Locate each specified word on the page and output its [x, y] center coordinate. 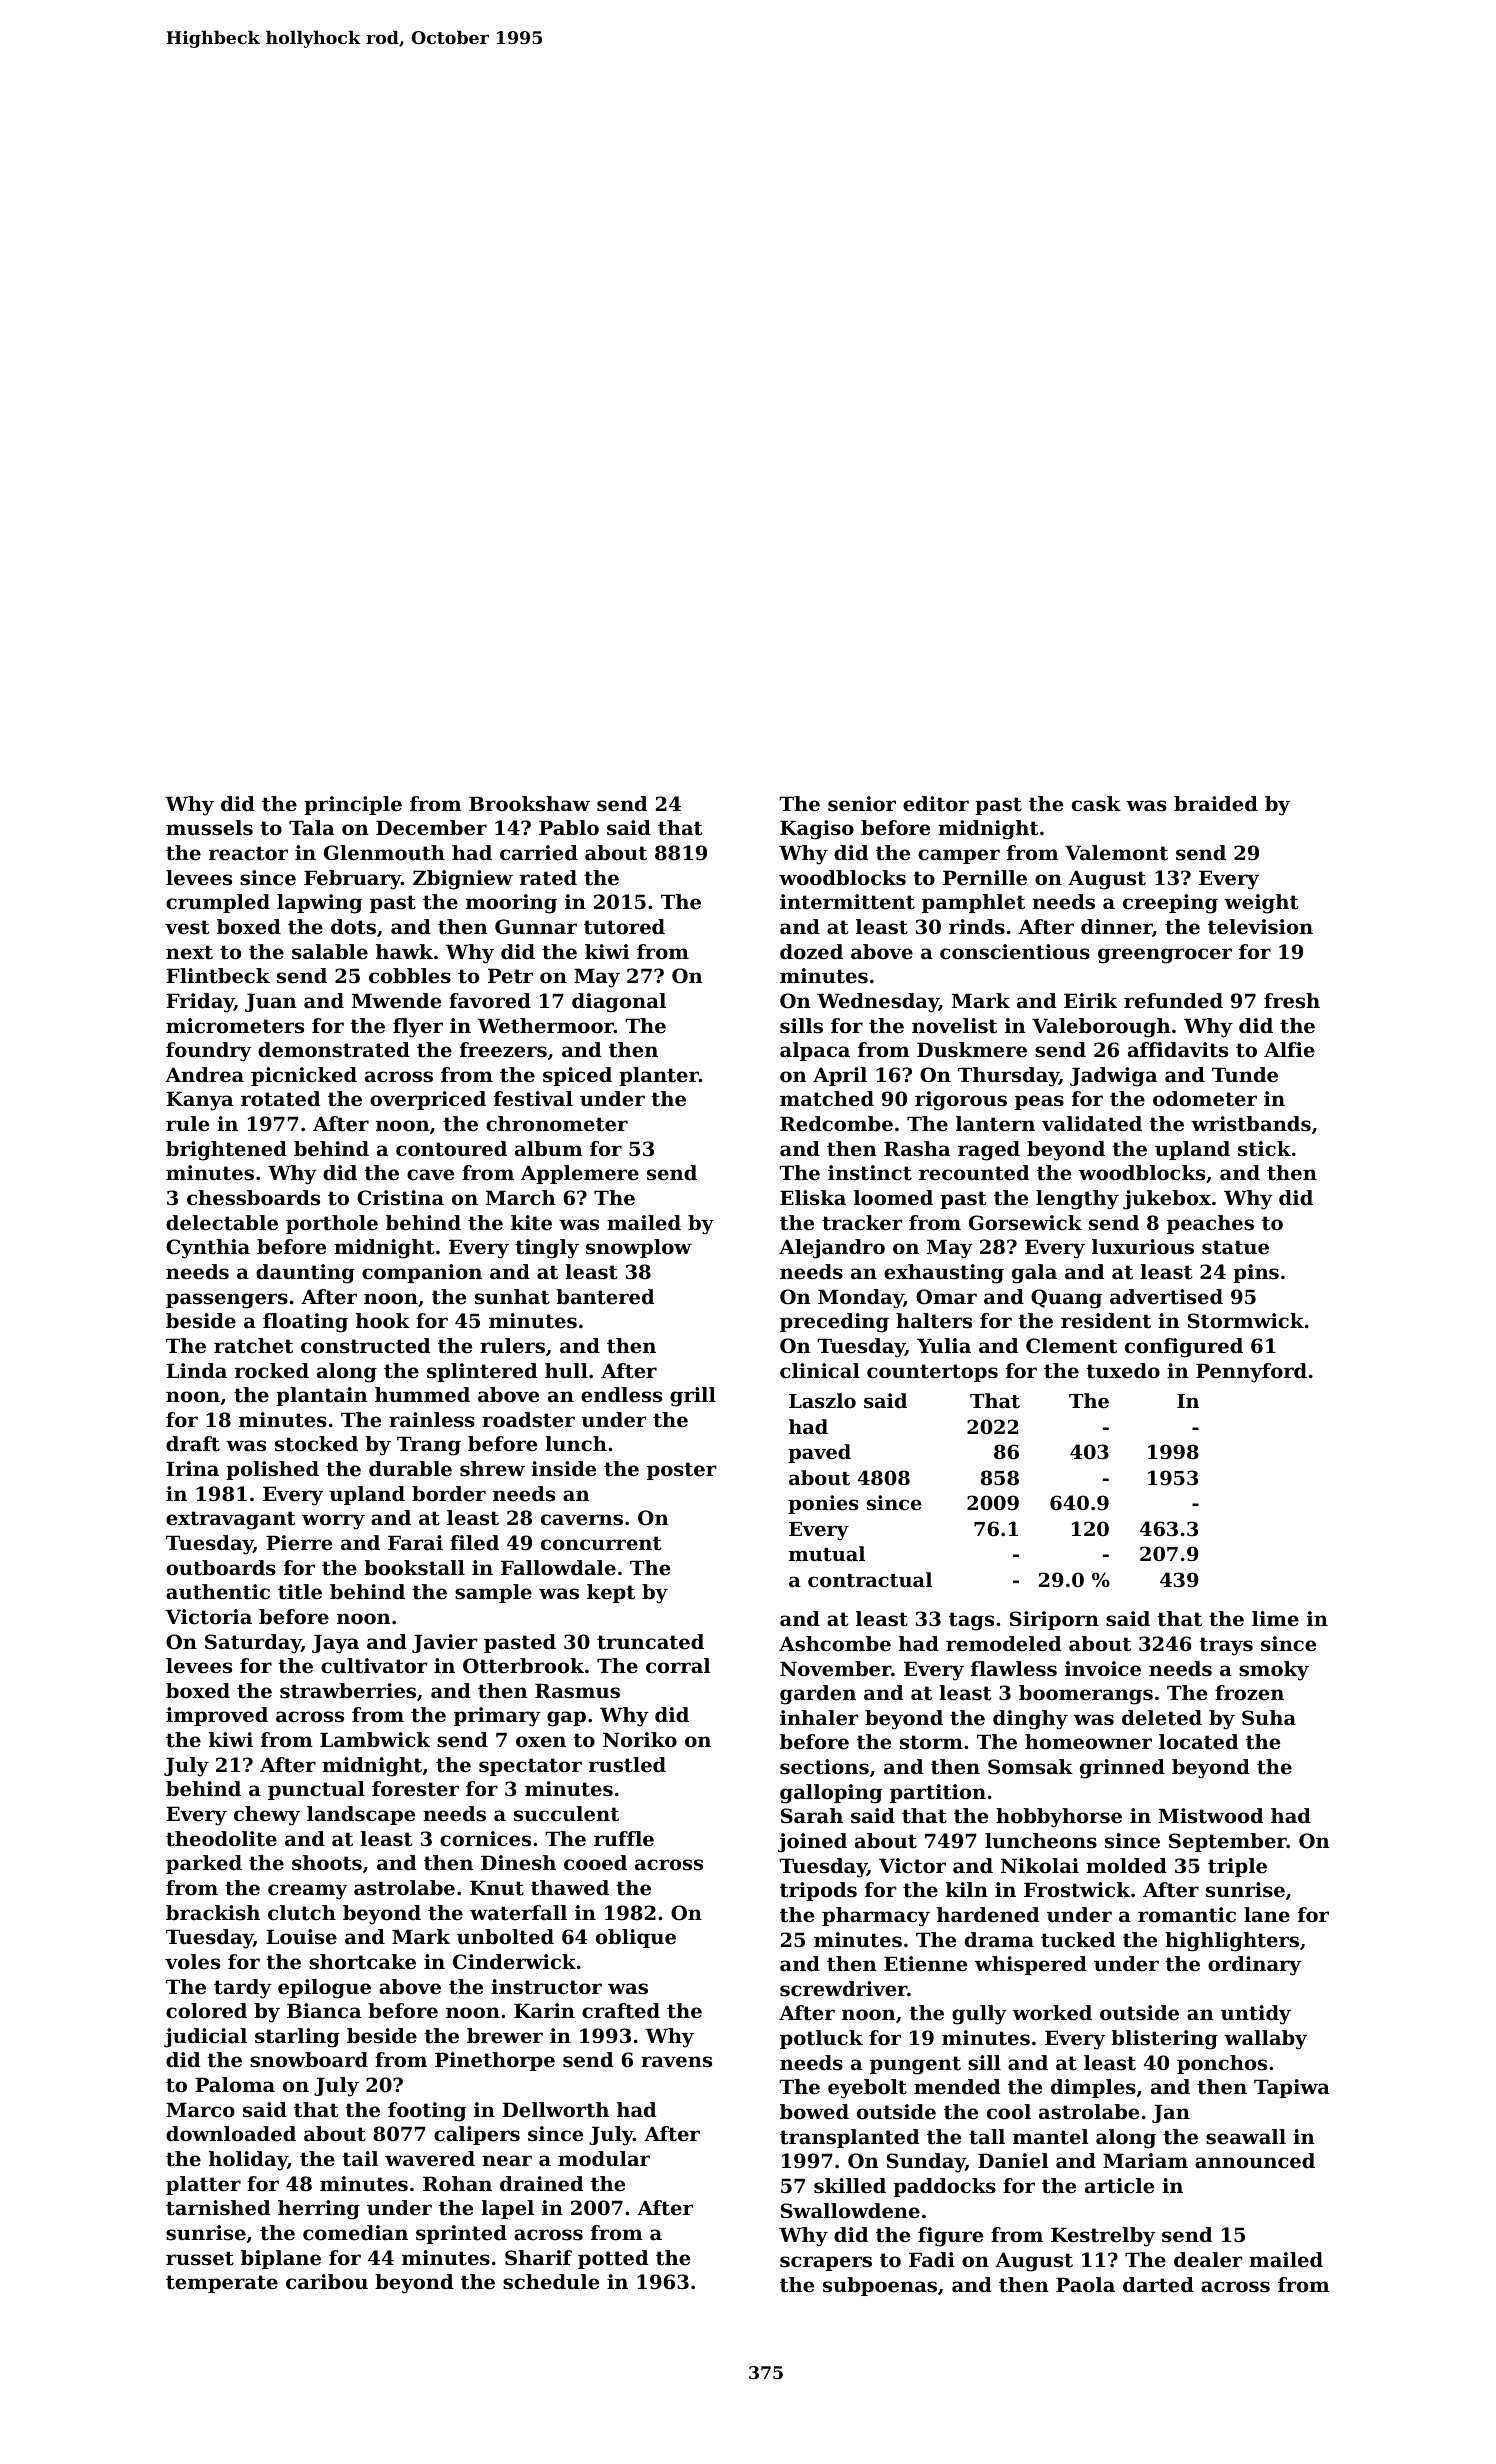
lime [1275, 1619]
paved [819, 1453]
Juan [271, 1002]
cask [1096, 804]
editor [936, 804]
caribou [327, 2282]
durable [410, 1469]
